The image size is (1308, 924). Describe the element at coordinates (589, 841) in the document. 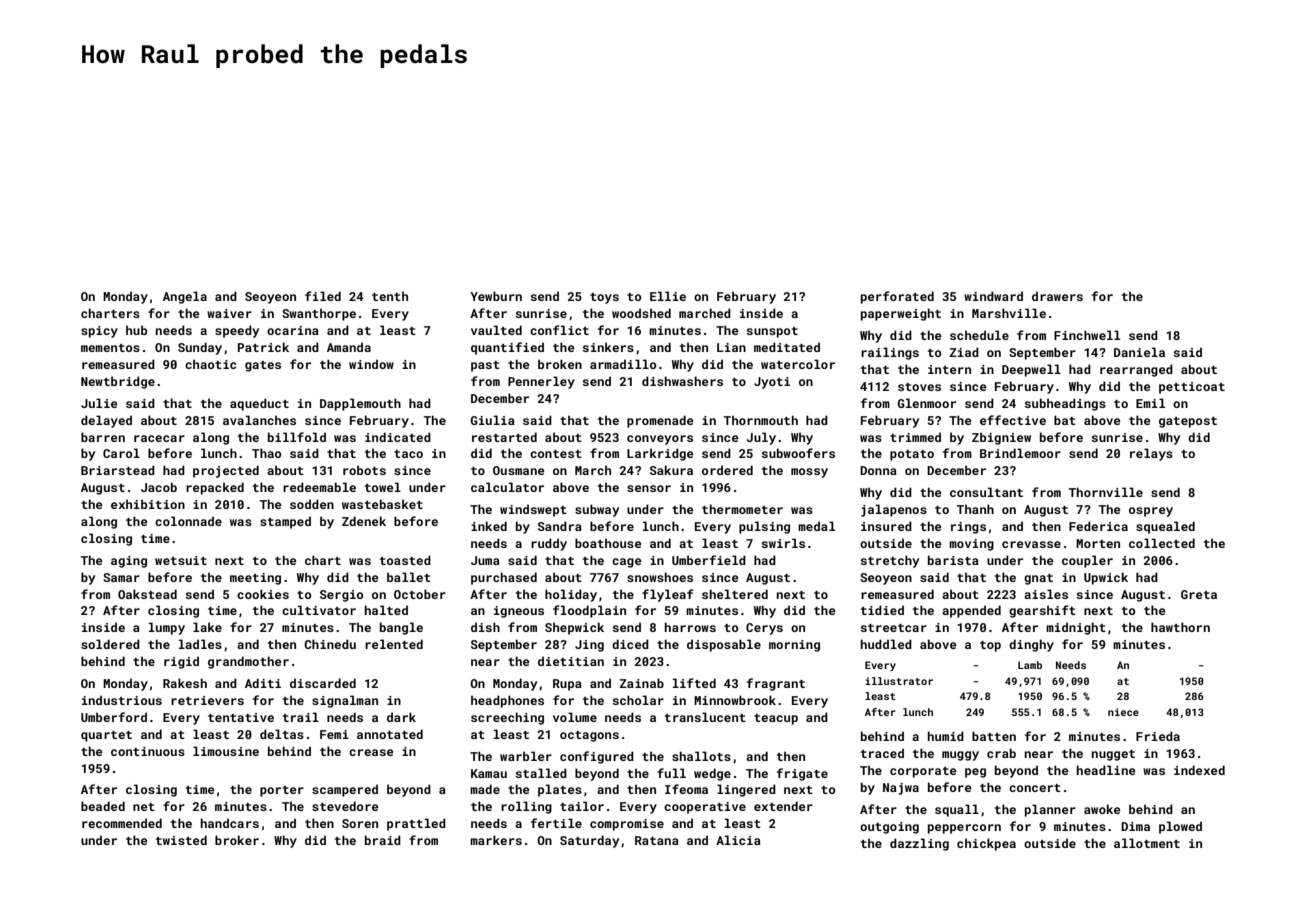

I see `Saturday` at that location.
